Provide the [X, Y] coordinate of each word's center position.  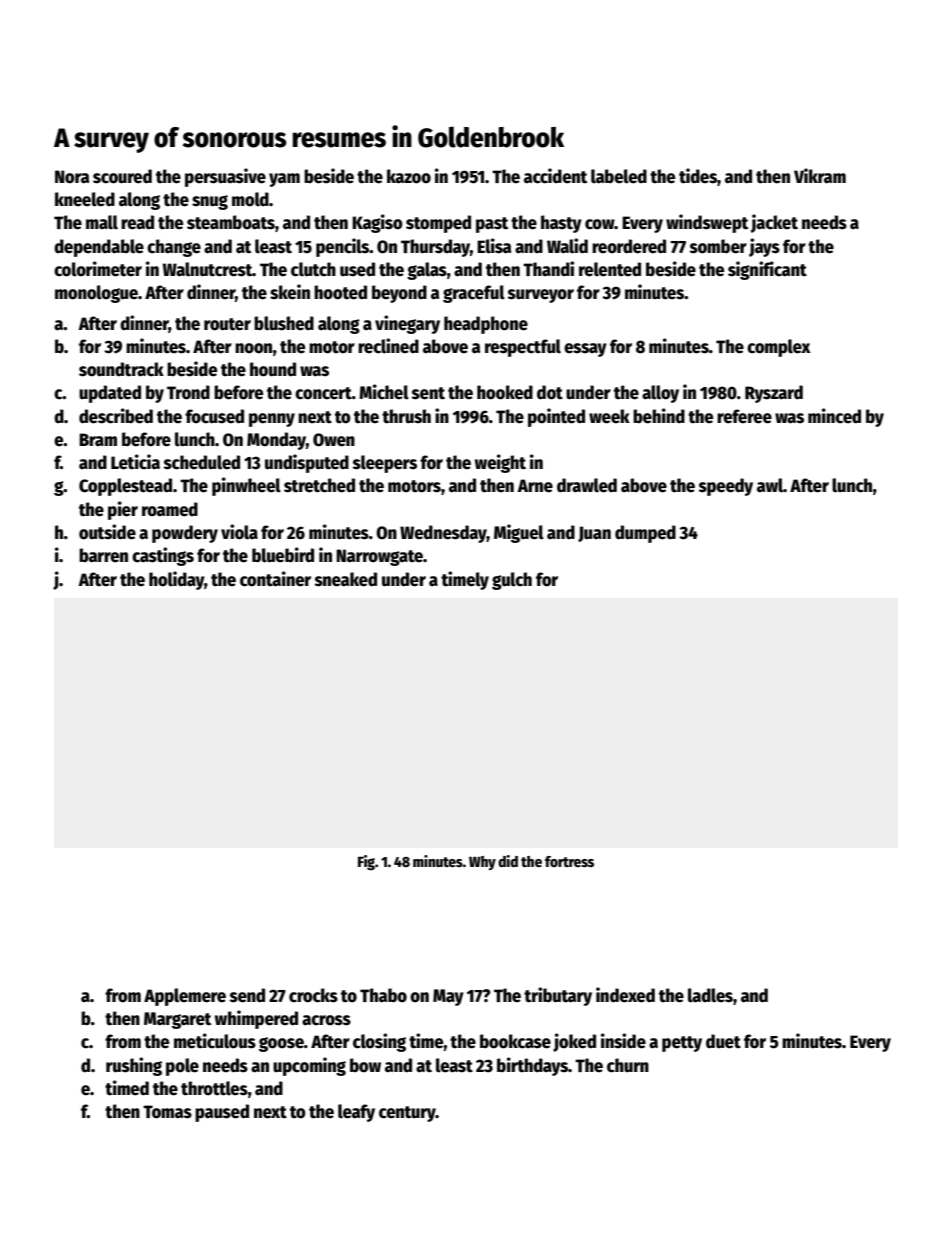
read [137, 222]
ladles [710, 995]
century [407, 1114]
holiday [176, 580]
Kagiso [377, 223]
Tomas [167, 1112]
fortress [569, 861]
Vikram [820, 176]
